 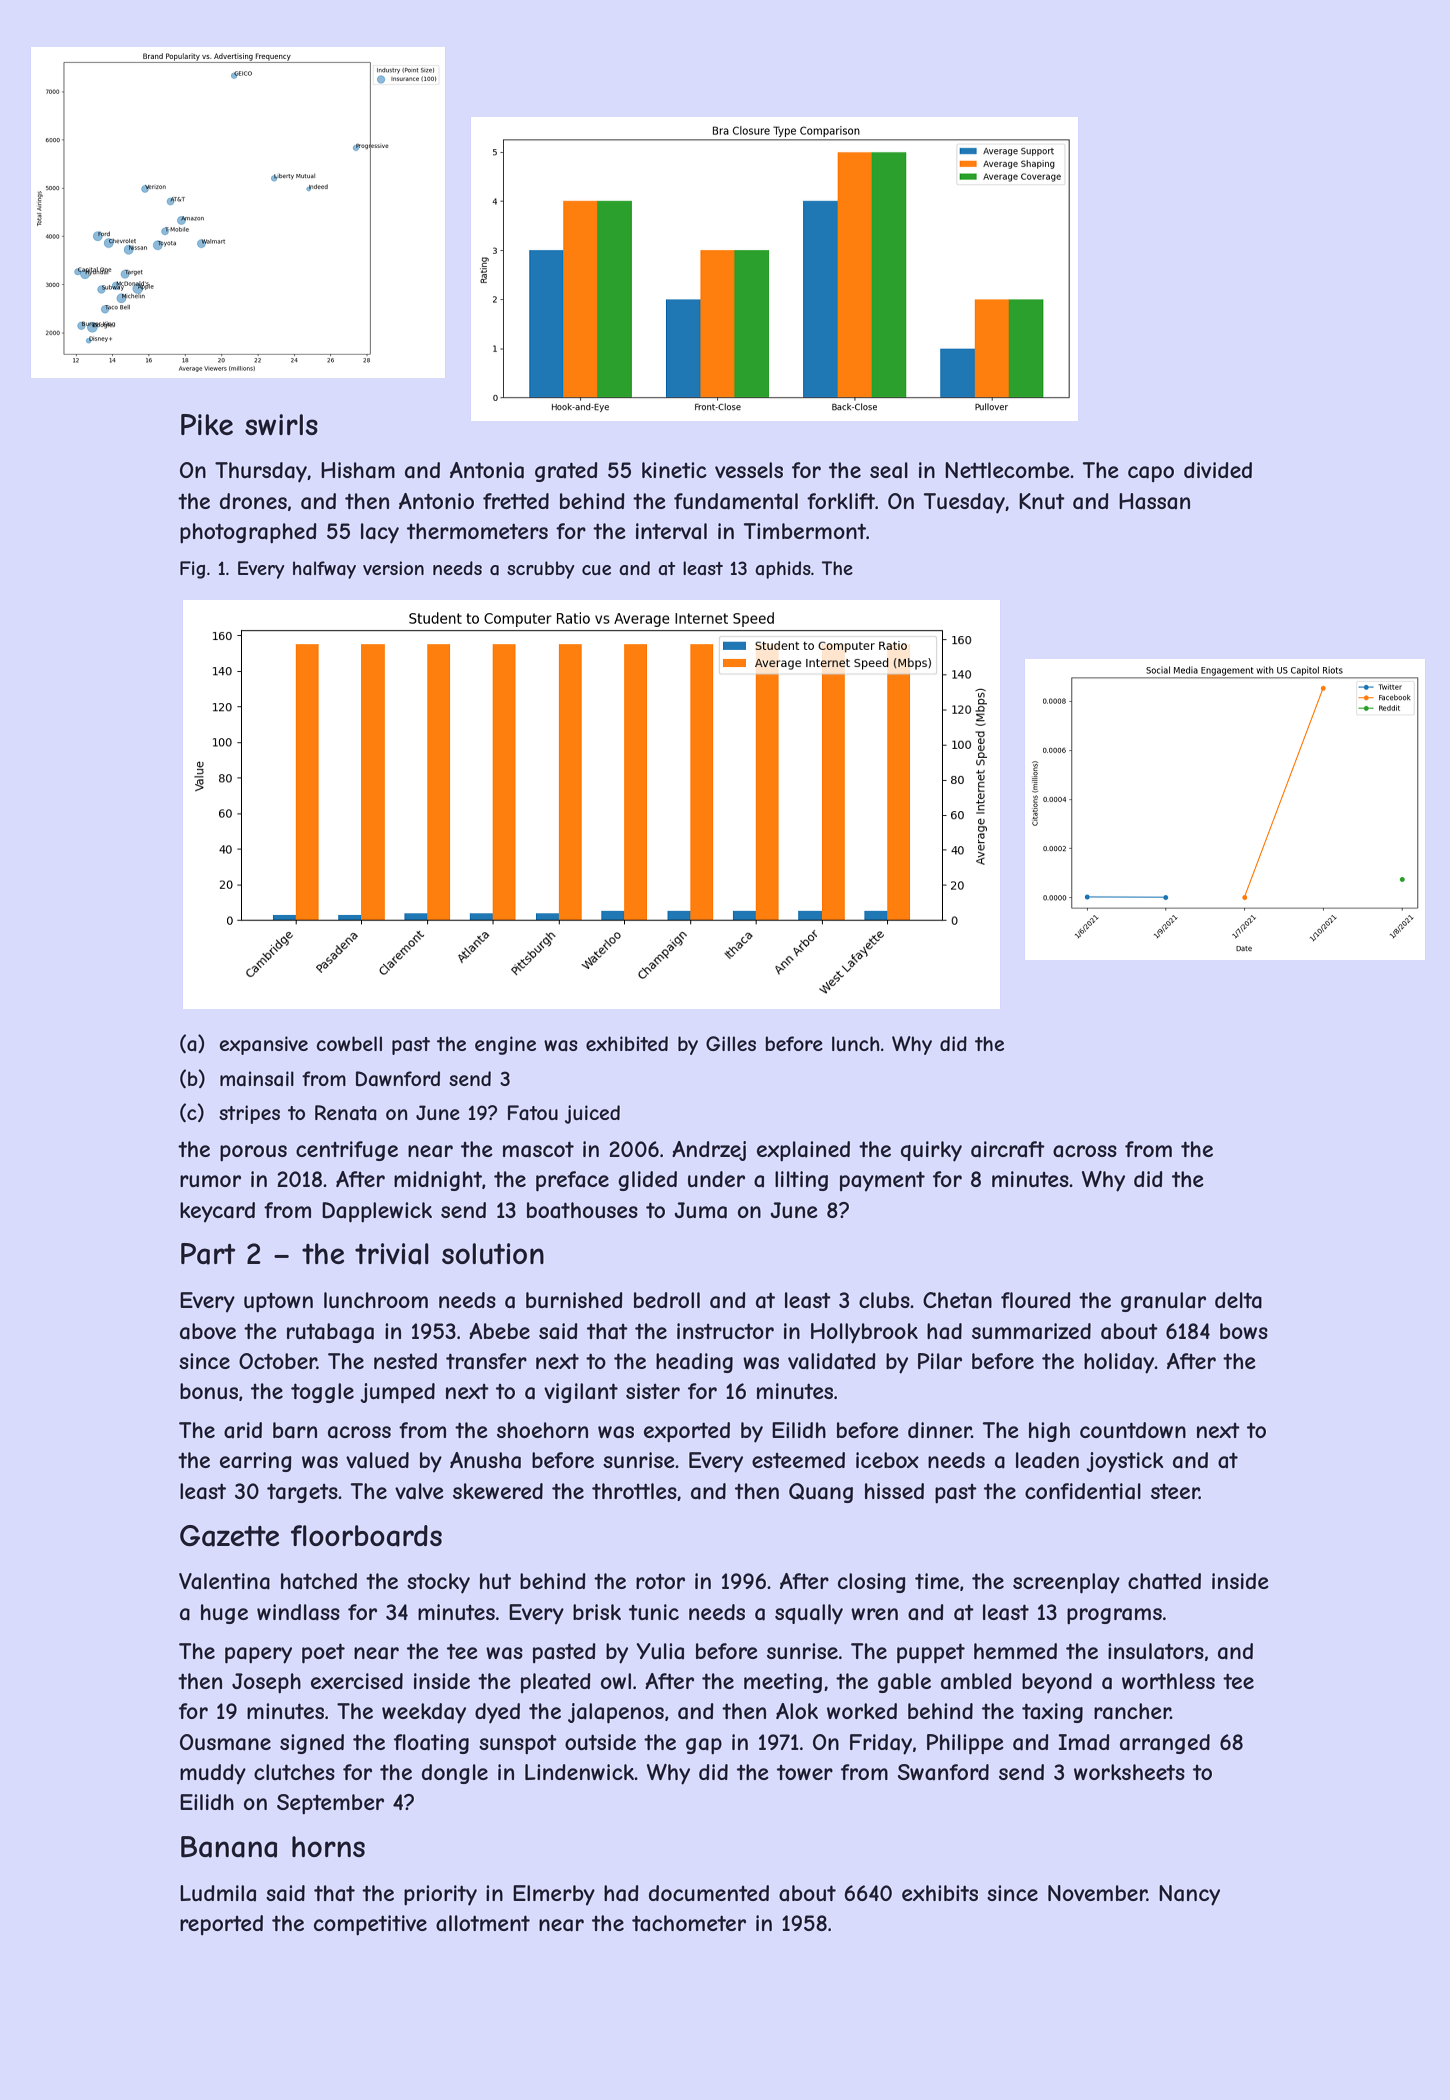 What do you see at coordinates (1008, 1149) in the image?
I see `aircraft` at bounding box center [1008, 1149].
